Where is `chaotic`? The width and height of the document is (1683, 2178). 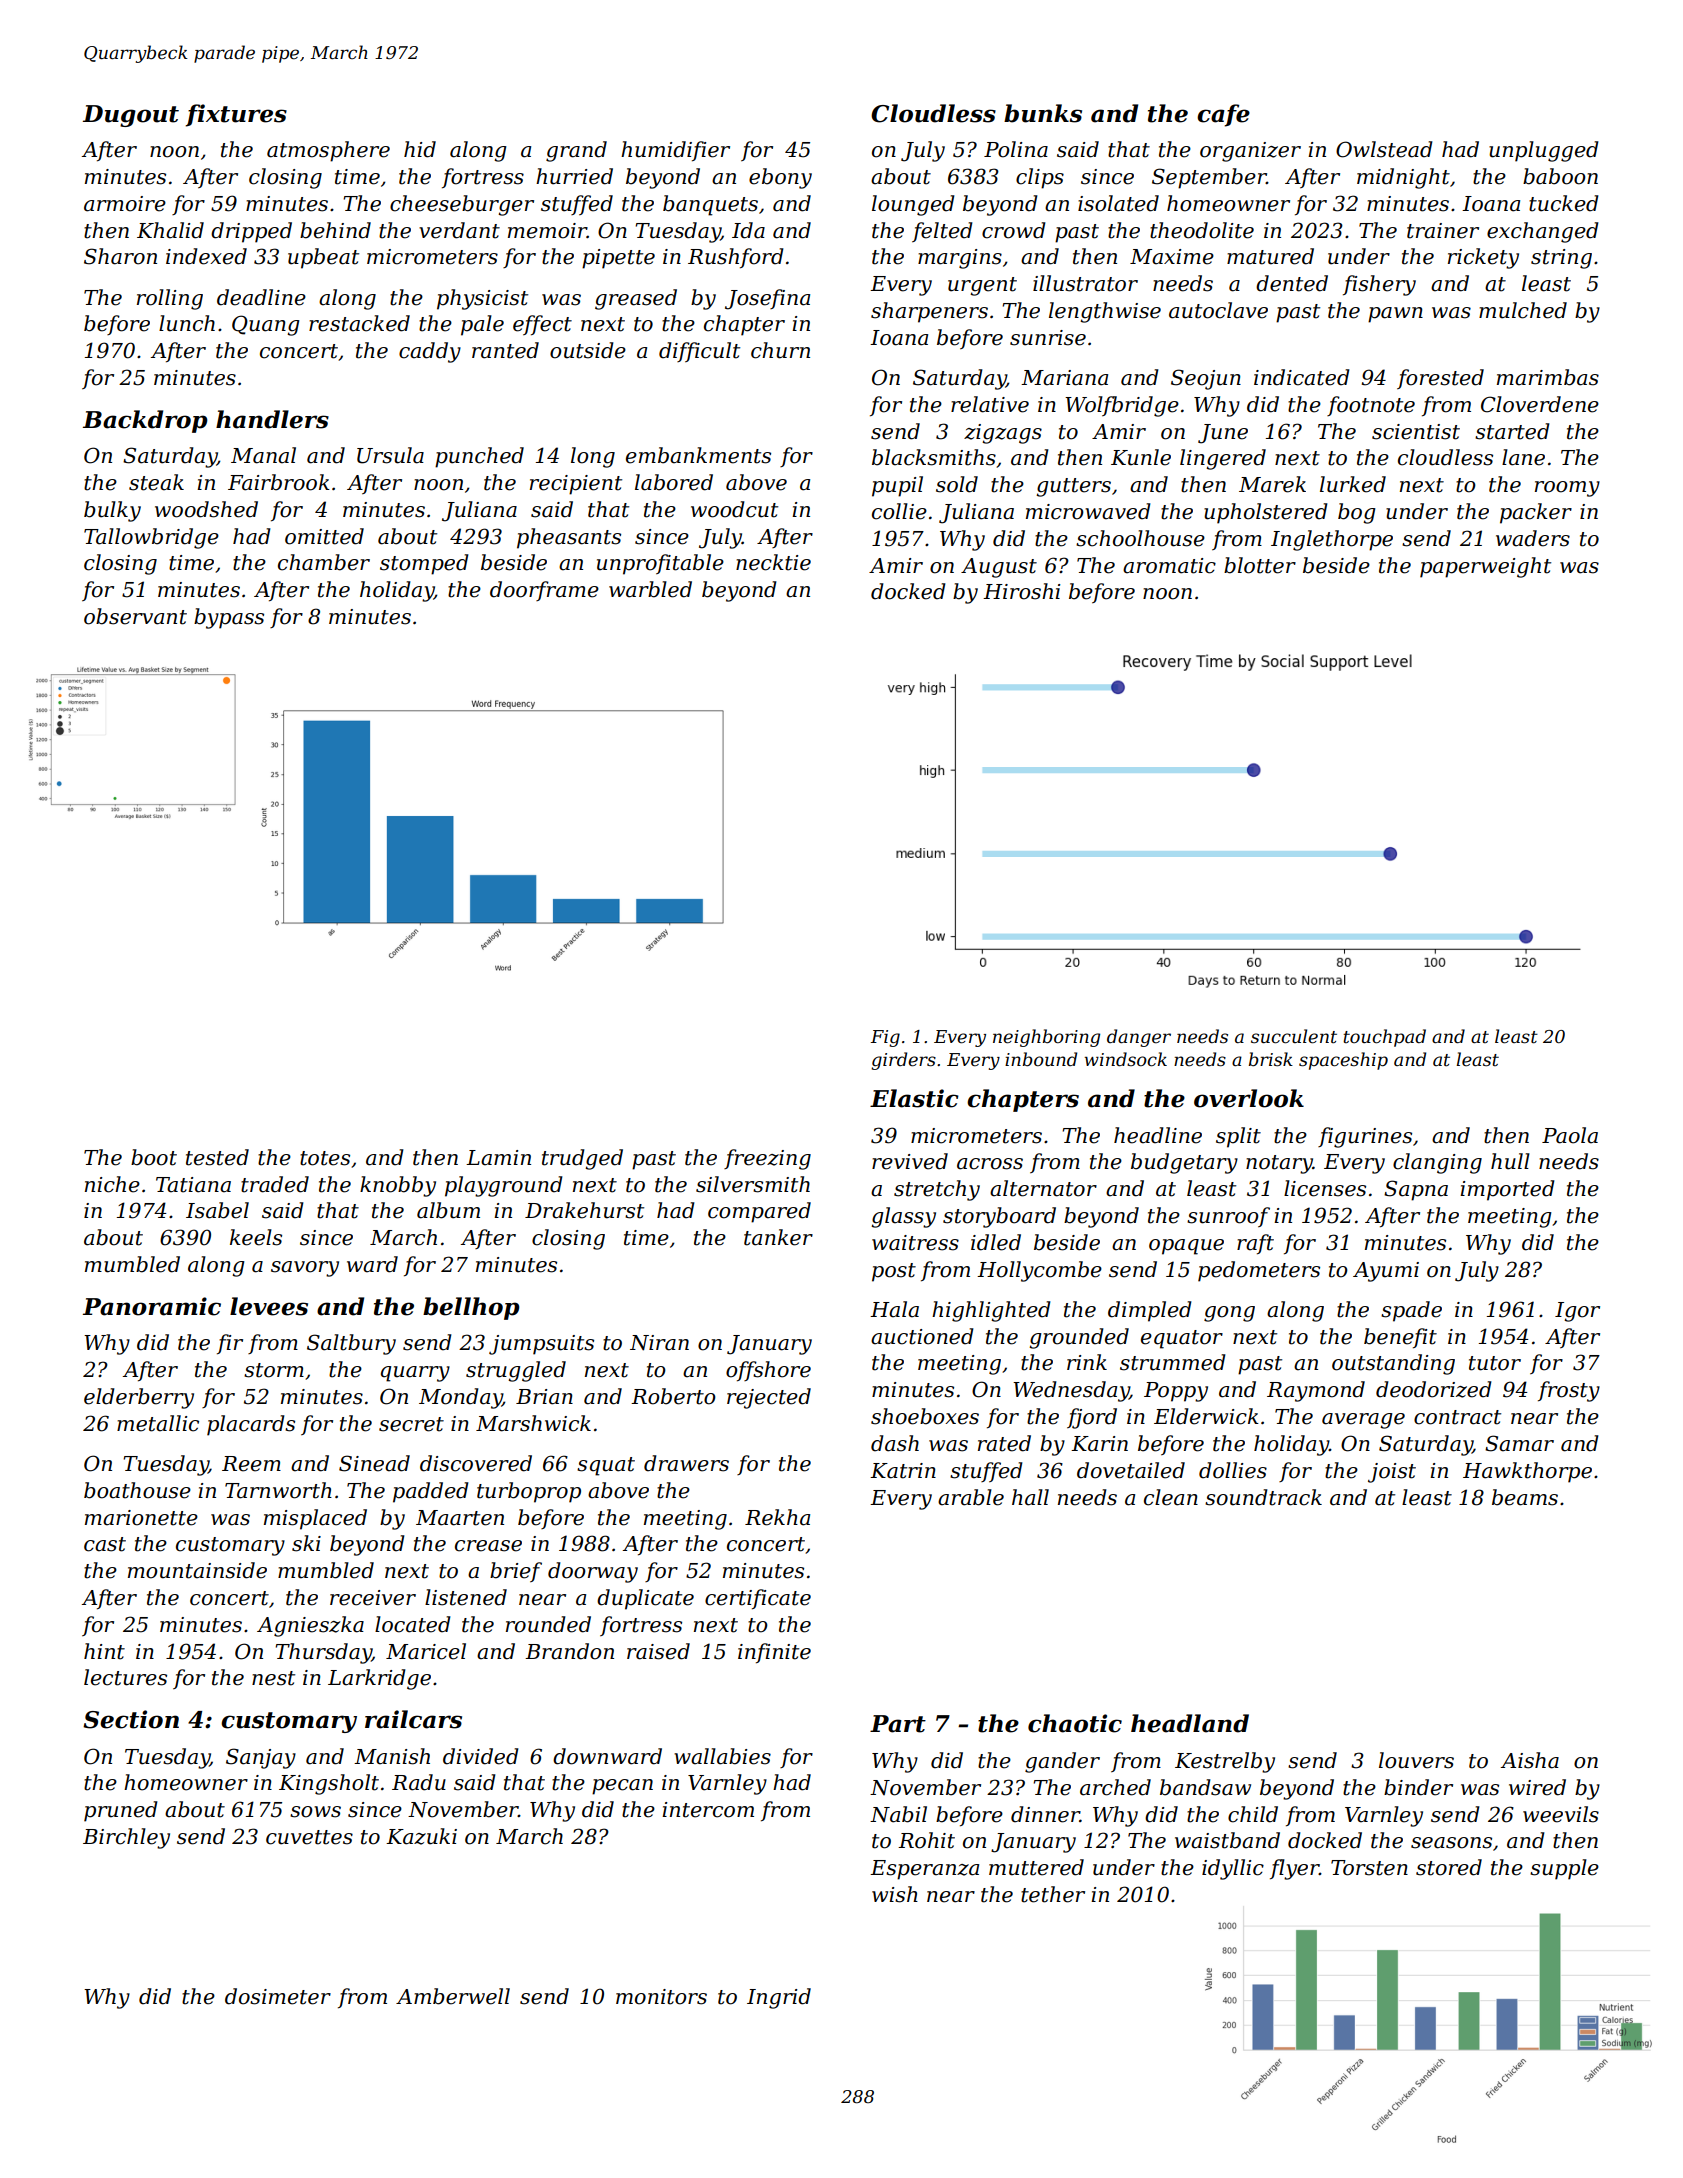 chaotic is located at coordinates (1075, 1723).
